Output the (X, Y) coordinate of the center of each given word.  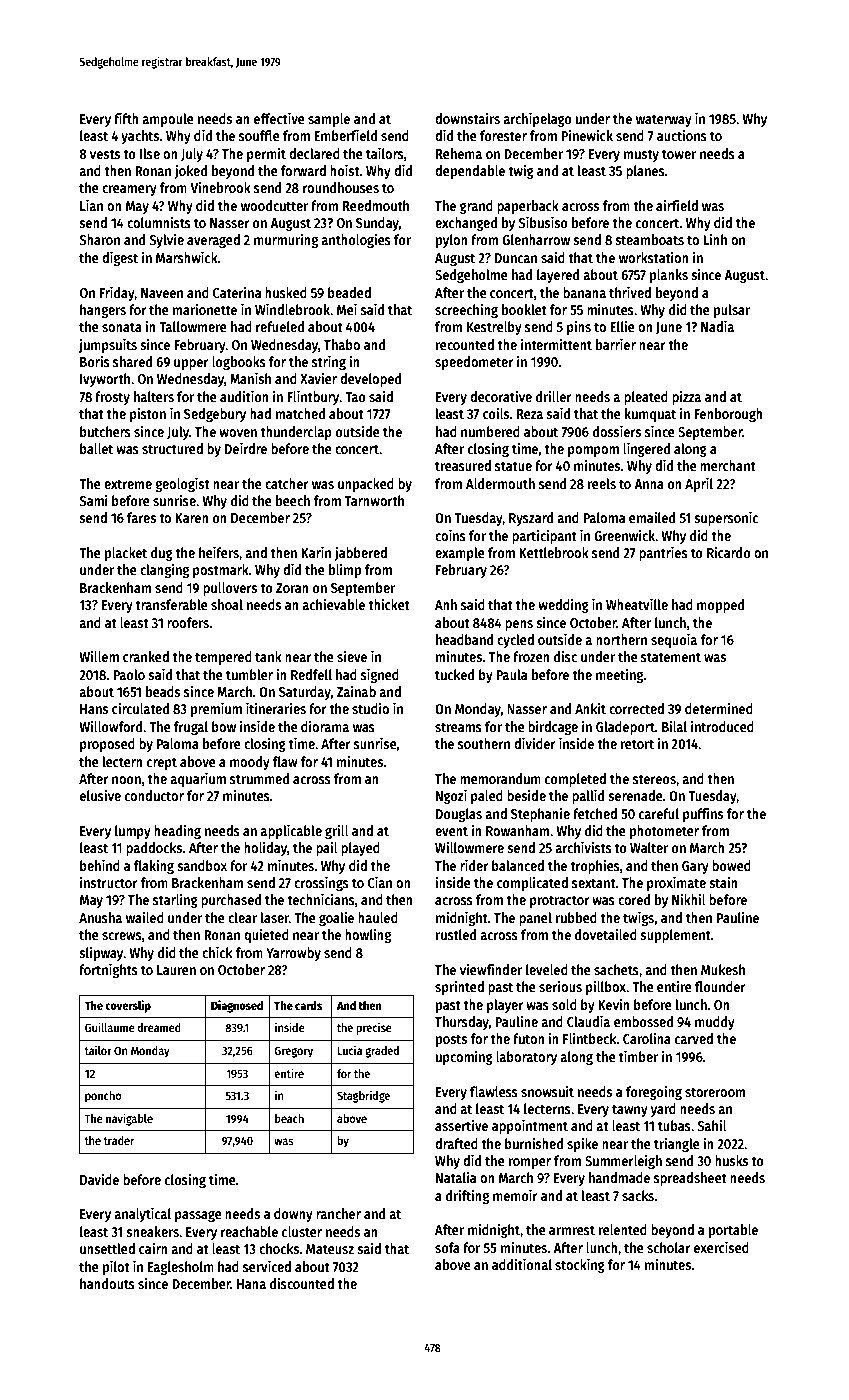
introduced (722, 726)
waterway (664, 120)
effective (279, 118)
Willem (99, 656)
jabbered (361, 554)
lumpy (133, 832)
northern (621, 639)
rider (474, 865)
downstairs (467, 118)
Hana (251, 1284)
